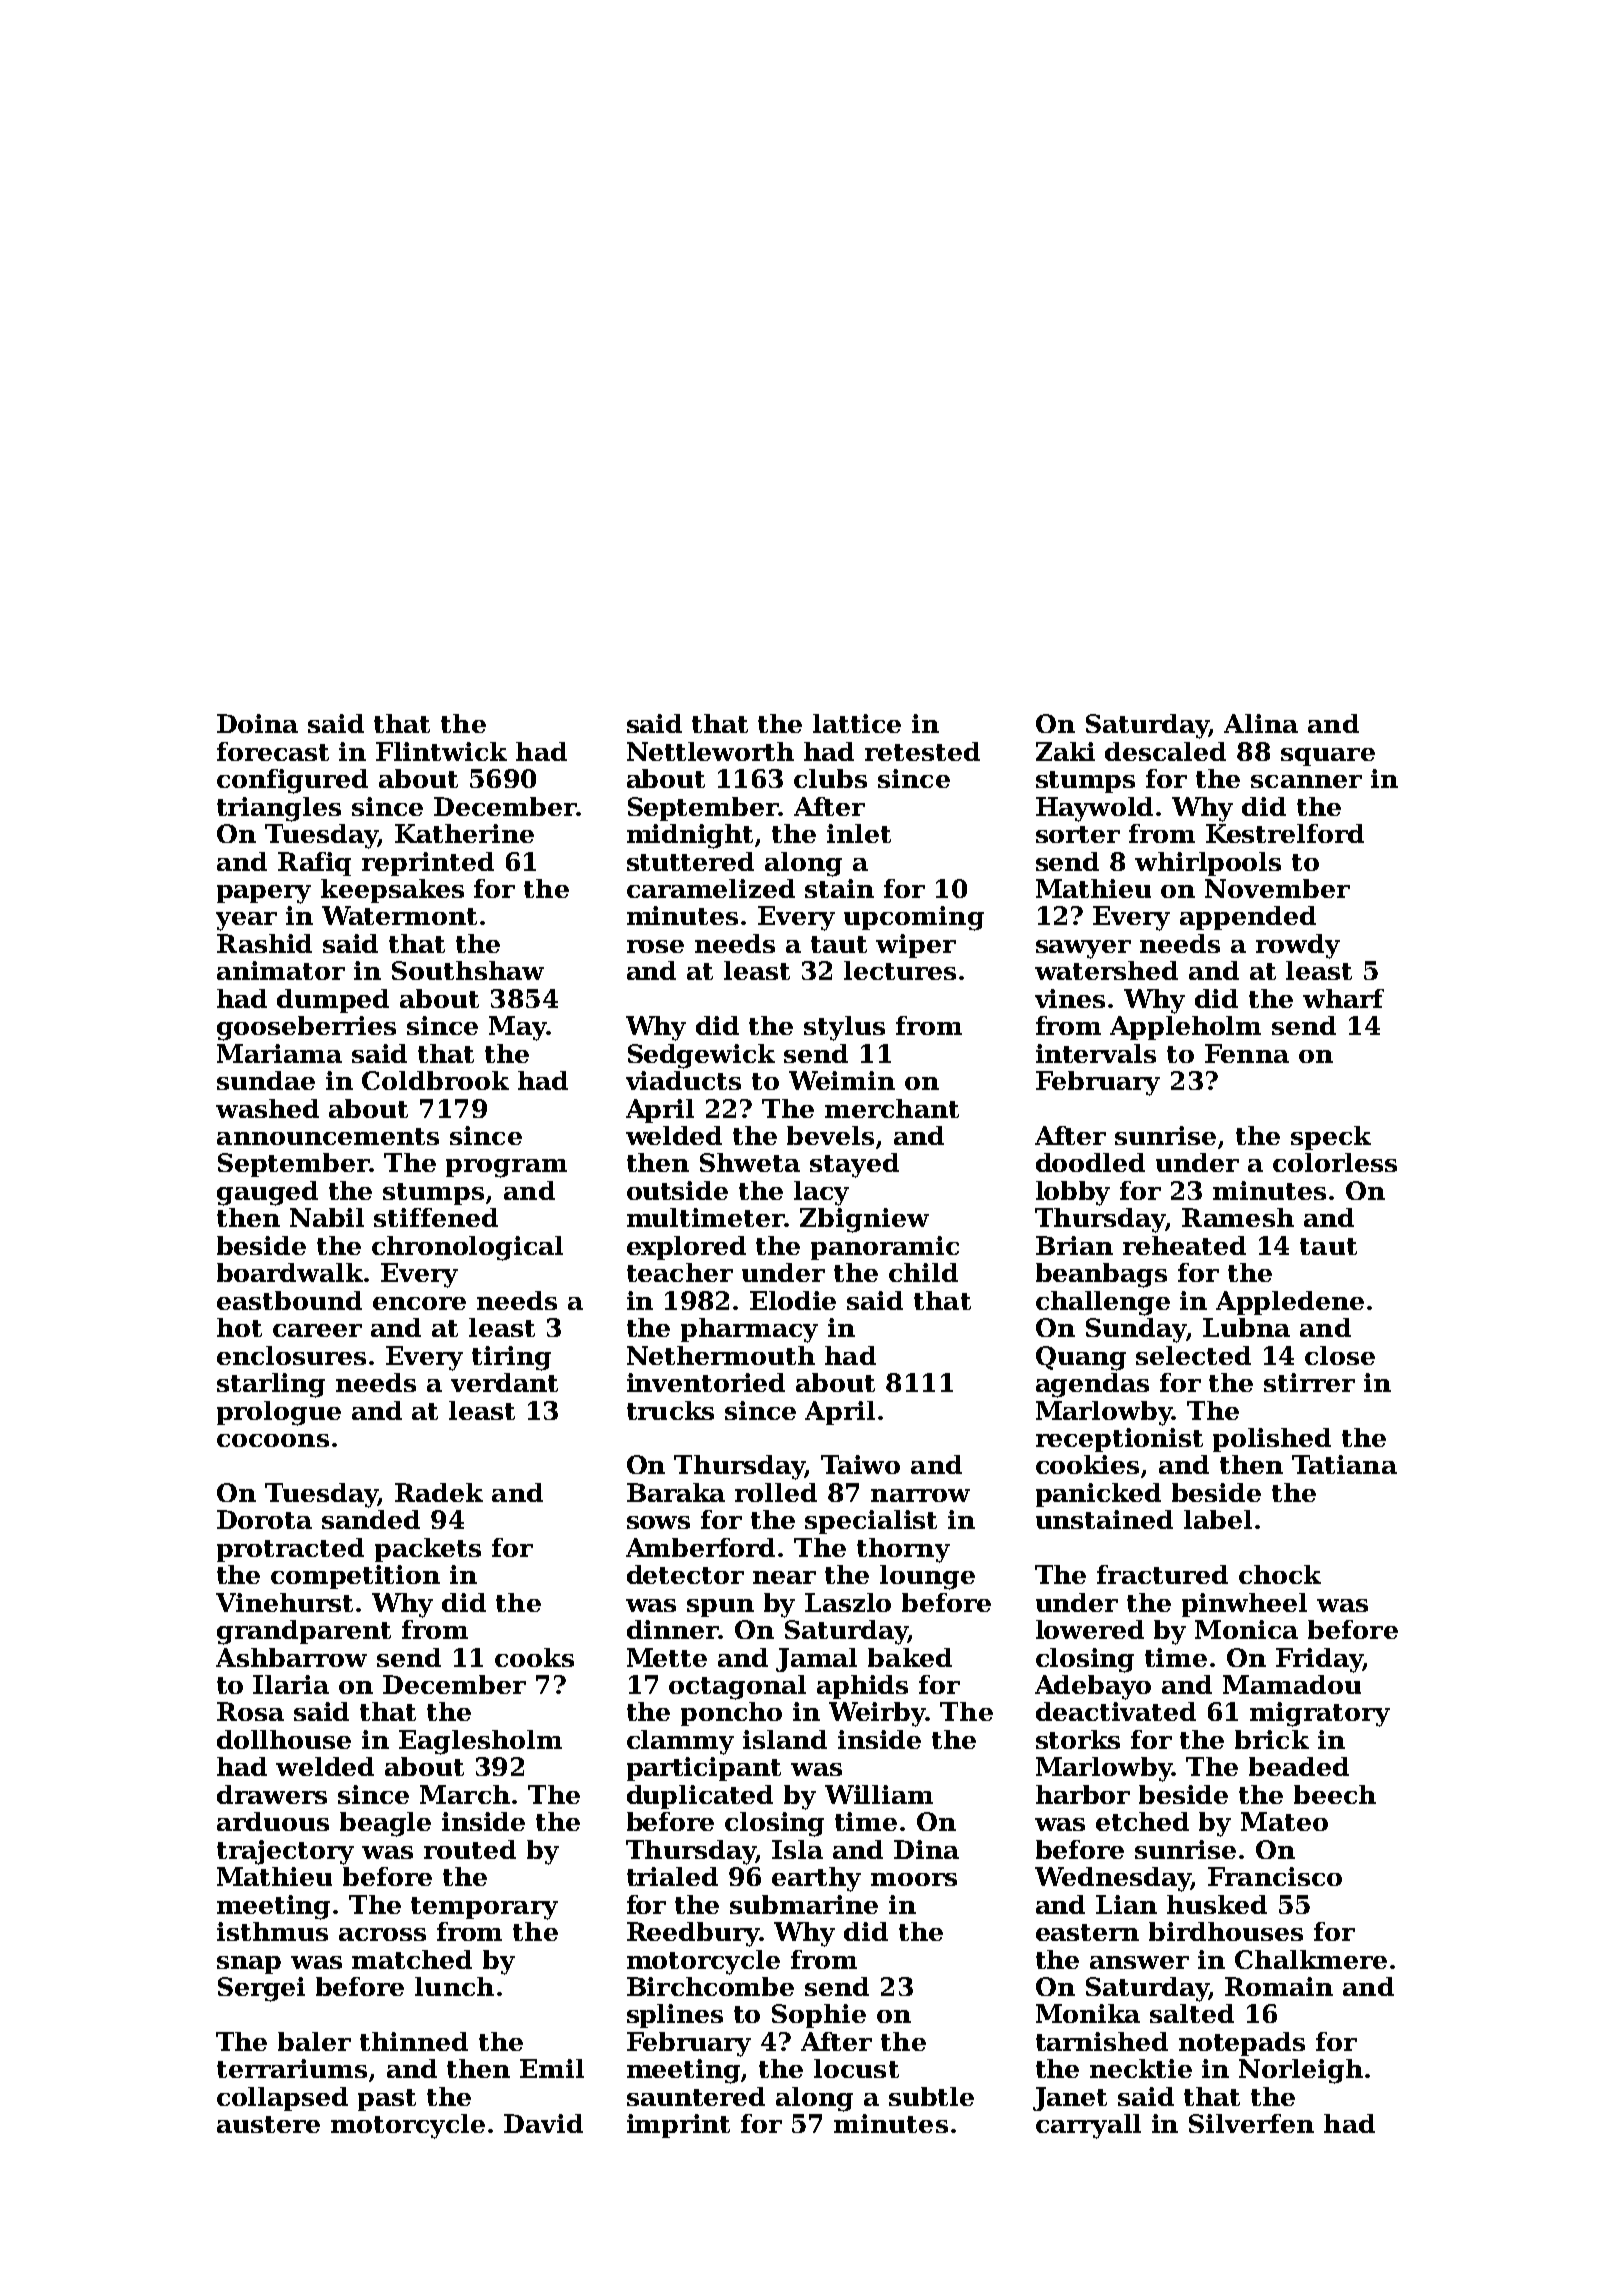 This screenshot has width=1620, height=2292. Describe the element at coordinates (693, 1934) in the screenshot. I see `Reedbury` at that location.
